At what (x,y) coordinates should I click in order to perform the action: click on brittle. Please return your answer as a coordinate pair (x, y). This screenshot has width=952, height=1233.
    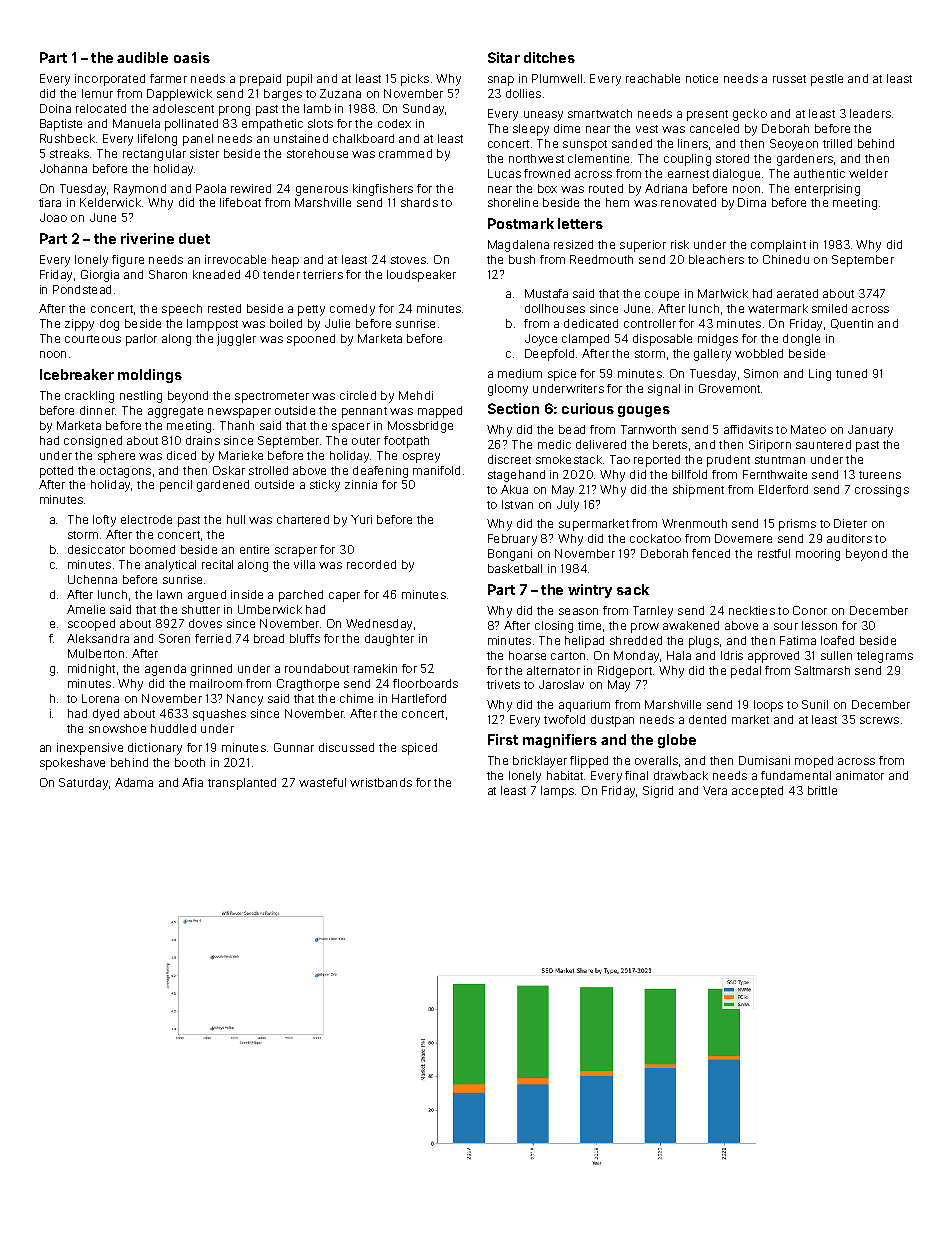
    Looking at the image, I should click on (822, 790).
